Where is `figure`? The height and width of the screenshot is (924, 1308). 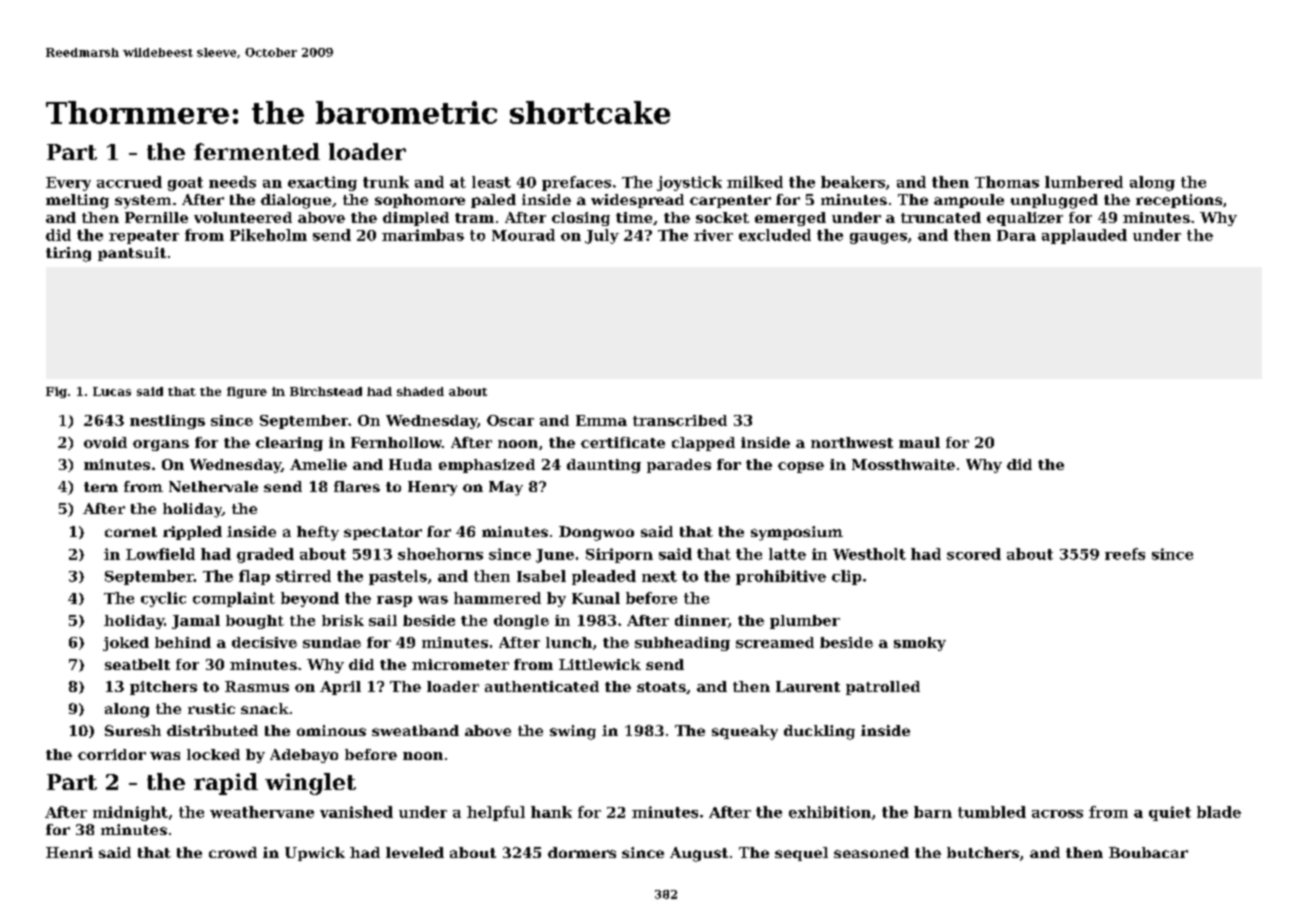 figure is located at coordinates (247, 392).
